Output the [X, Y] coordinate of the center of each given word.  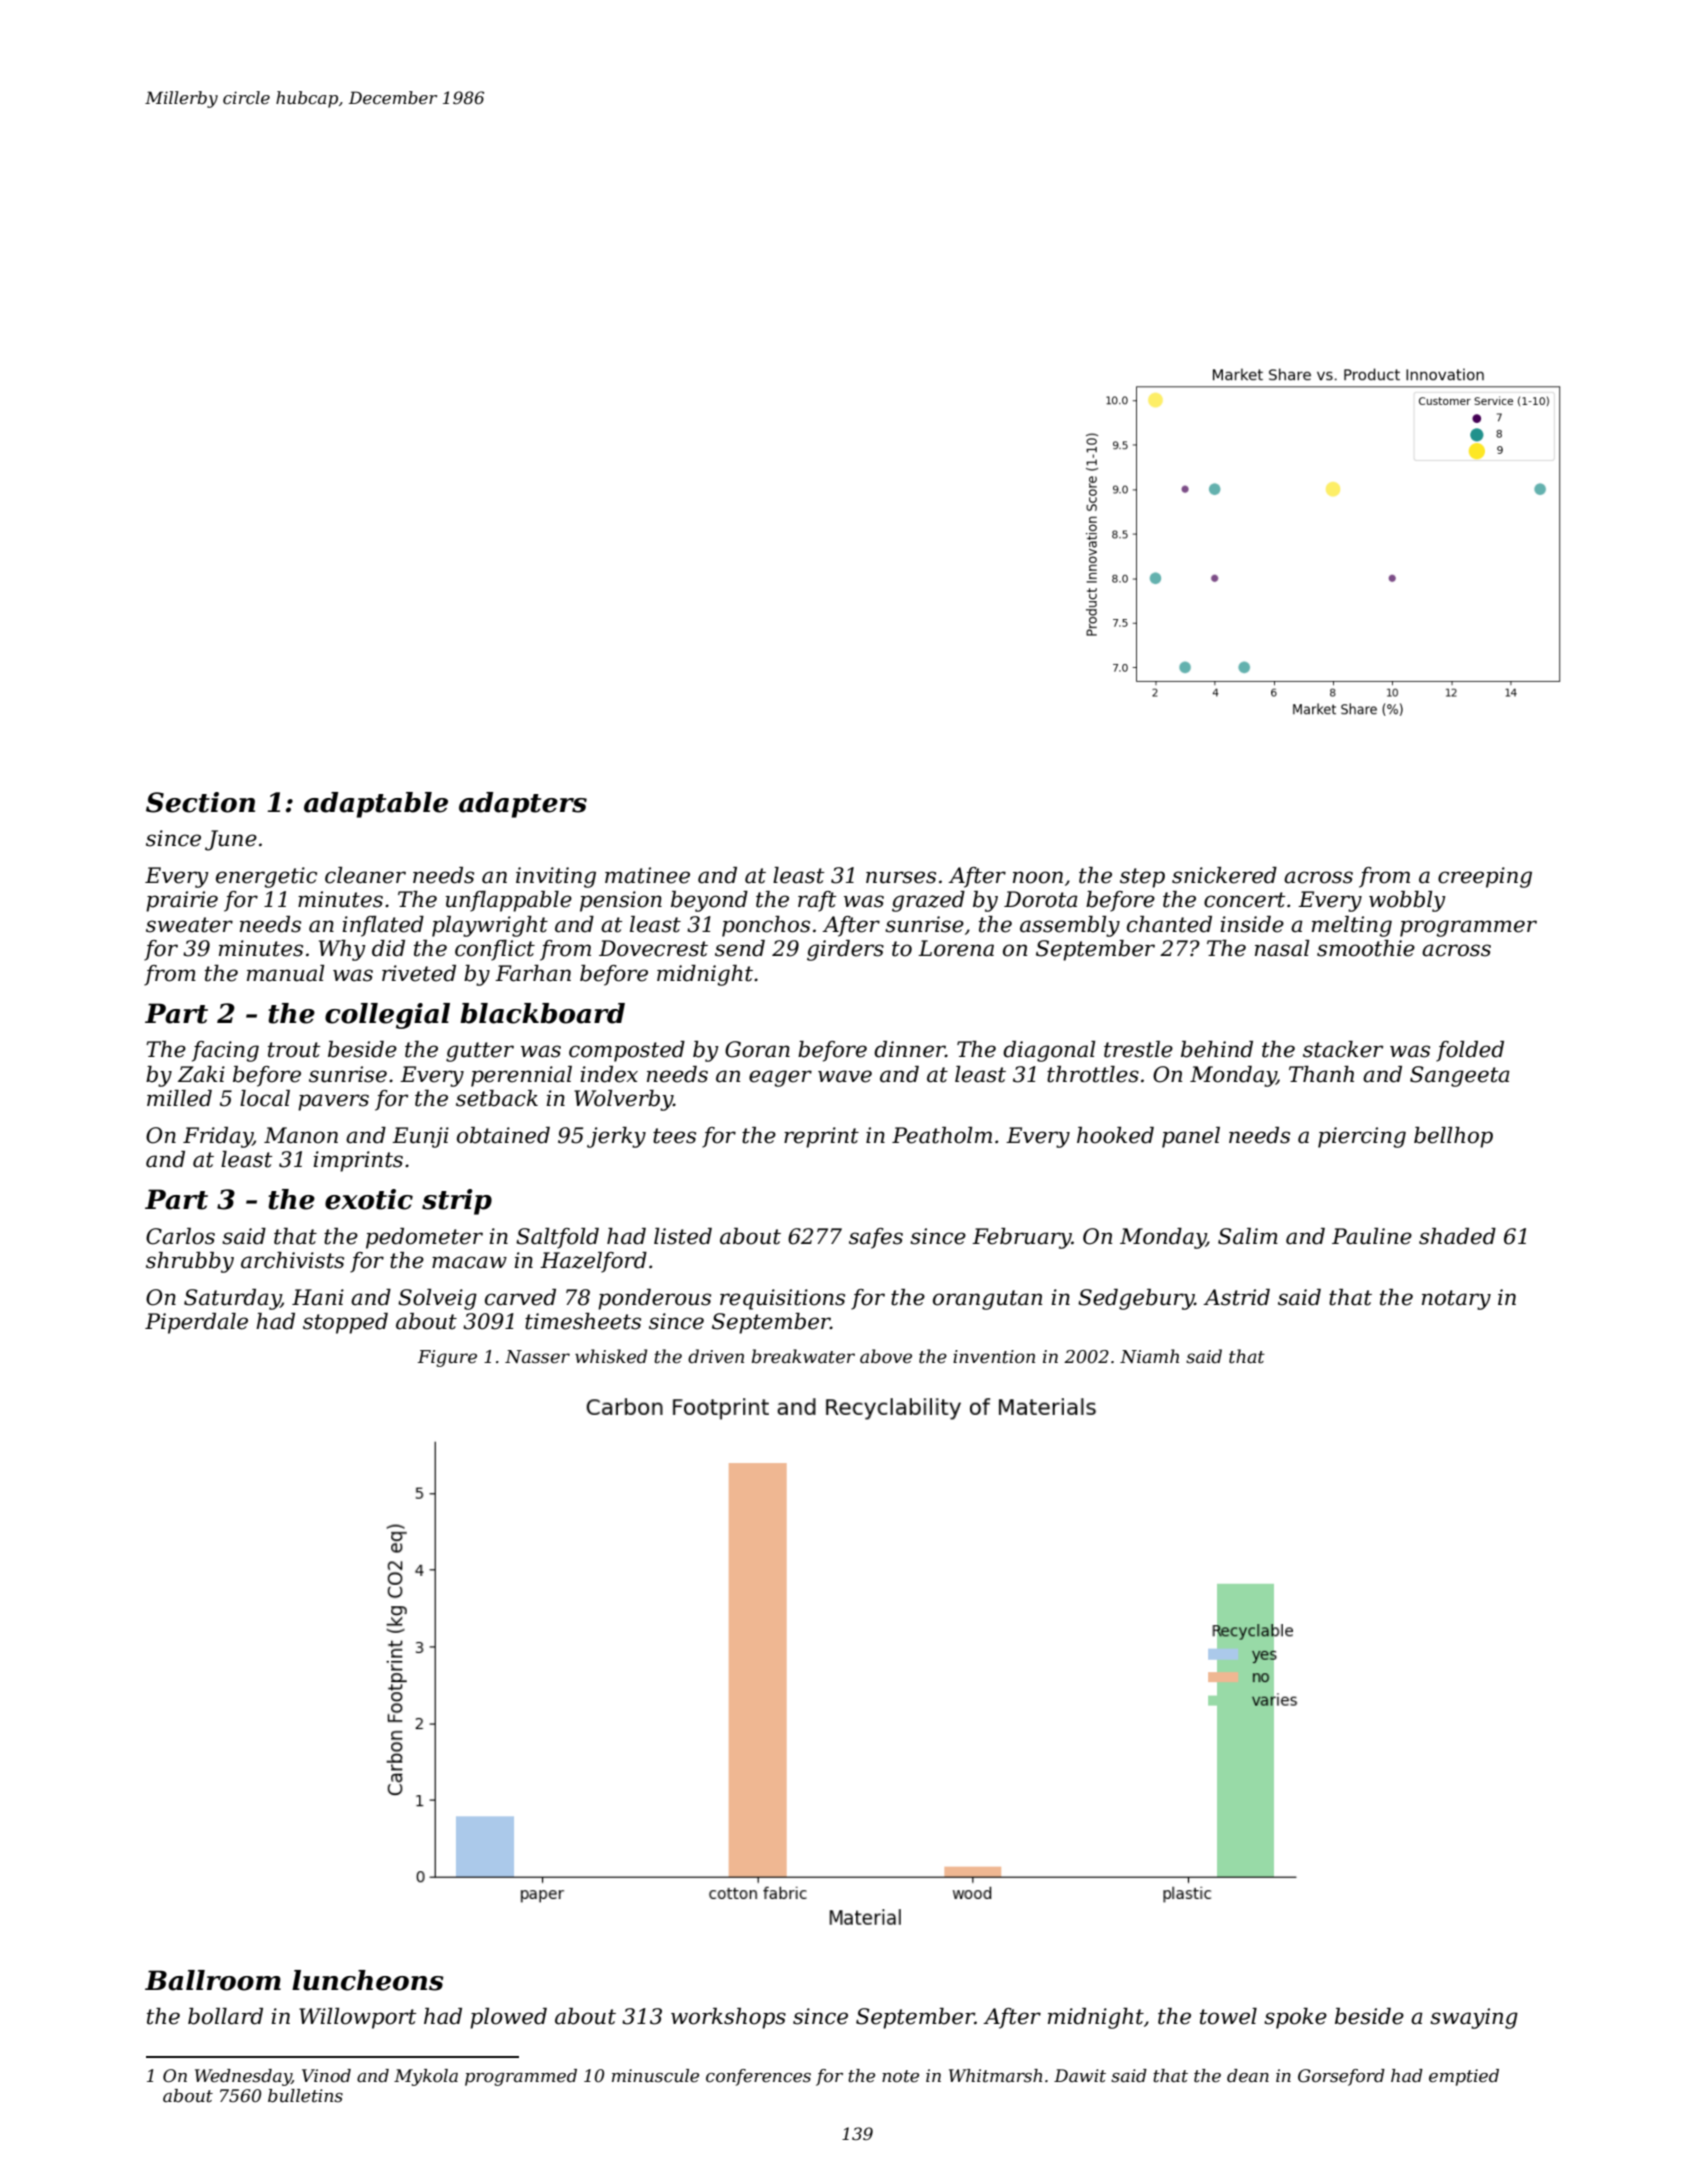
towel [1228, 2016]
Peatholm [942, 1135]
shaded [1457, 1236]
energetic [266, 877]
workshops [728, 2018]
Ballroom [213, 1980]
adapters [523, 805]
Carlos [180, 1236]
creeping [1485, 877]
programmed [521, 2077]
